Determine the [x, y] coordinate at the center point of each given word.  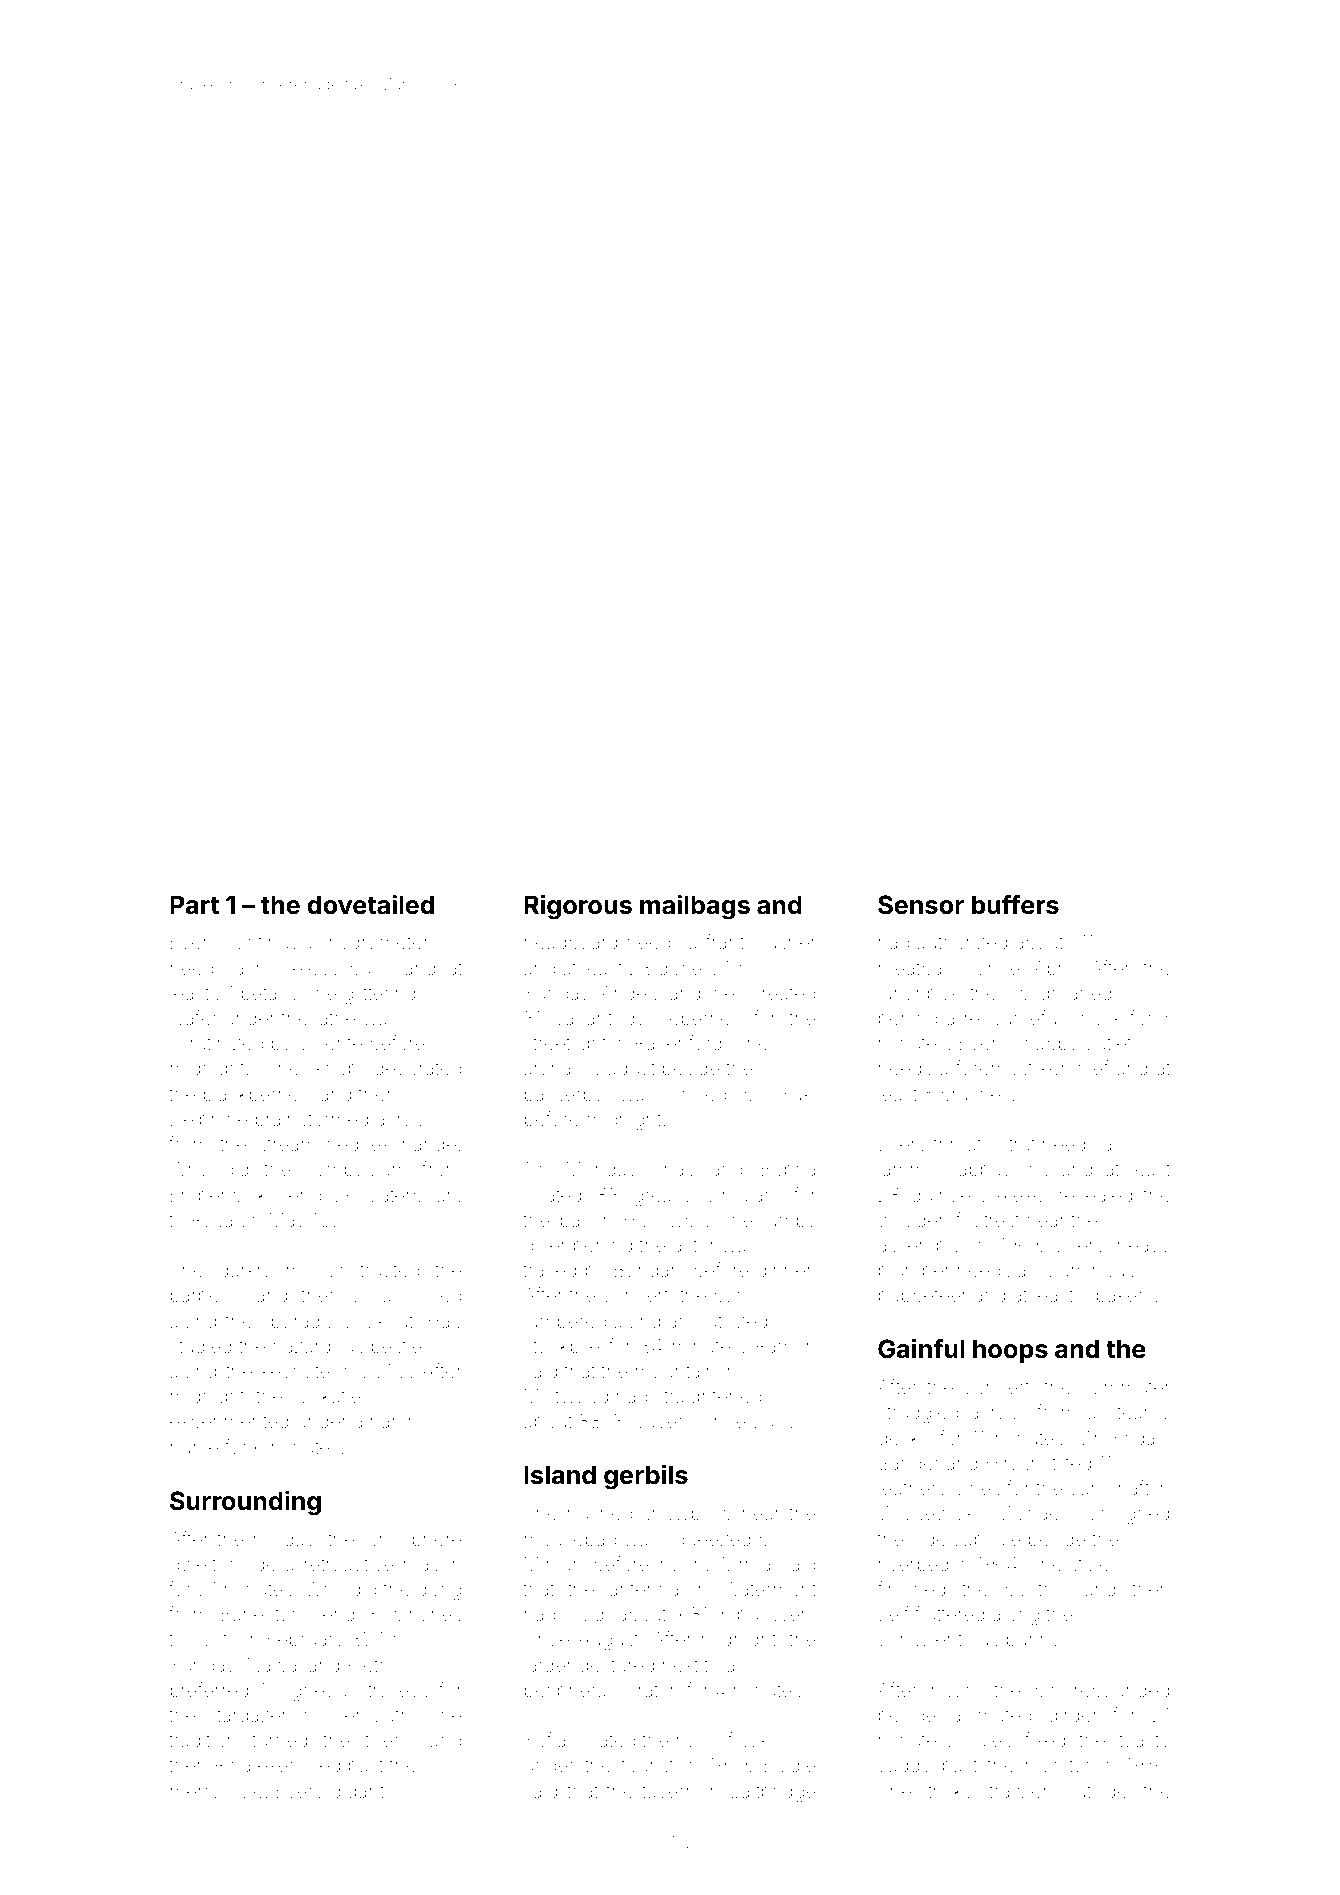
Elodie [790, 1764]
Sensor [921, 905]
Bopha [788, 1170]
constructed [368, 1270]
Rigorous [578, 907]
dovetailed [370, 904]
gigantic [365, 1793]
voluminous [1084, 1270]
